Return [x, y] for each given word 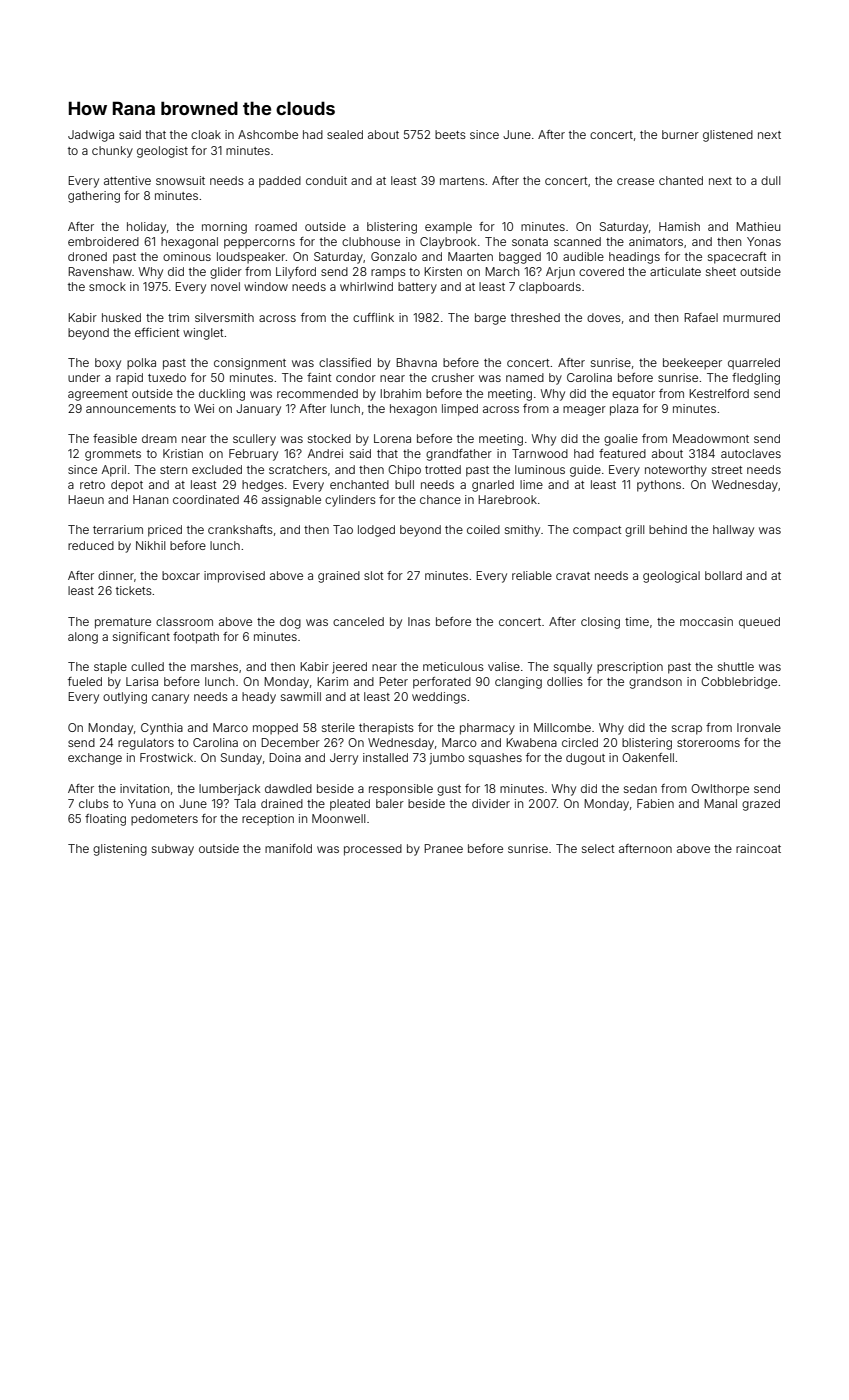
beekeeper [692, 364]
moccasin [706, 621]
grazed [761, 805]
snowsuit [180, 180]
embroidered [103, 241]
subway [173, 850]
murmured [751, 317]
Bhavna [416, 362]
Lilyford [296, 273]
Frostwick [166, 757]
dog [290, 623]
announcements [131, 409]
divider [491, 803]
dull [770, 180]
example [448, 228]
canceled [358, 621]
